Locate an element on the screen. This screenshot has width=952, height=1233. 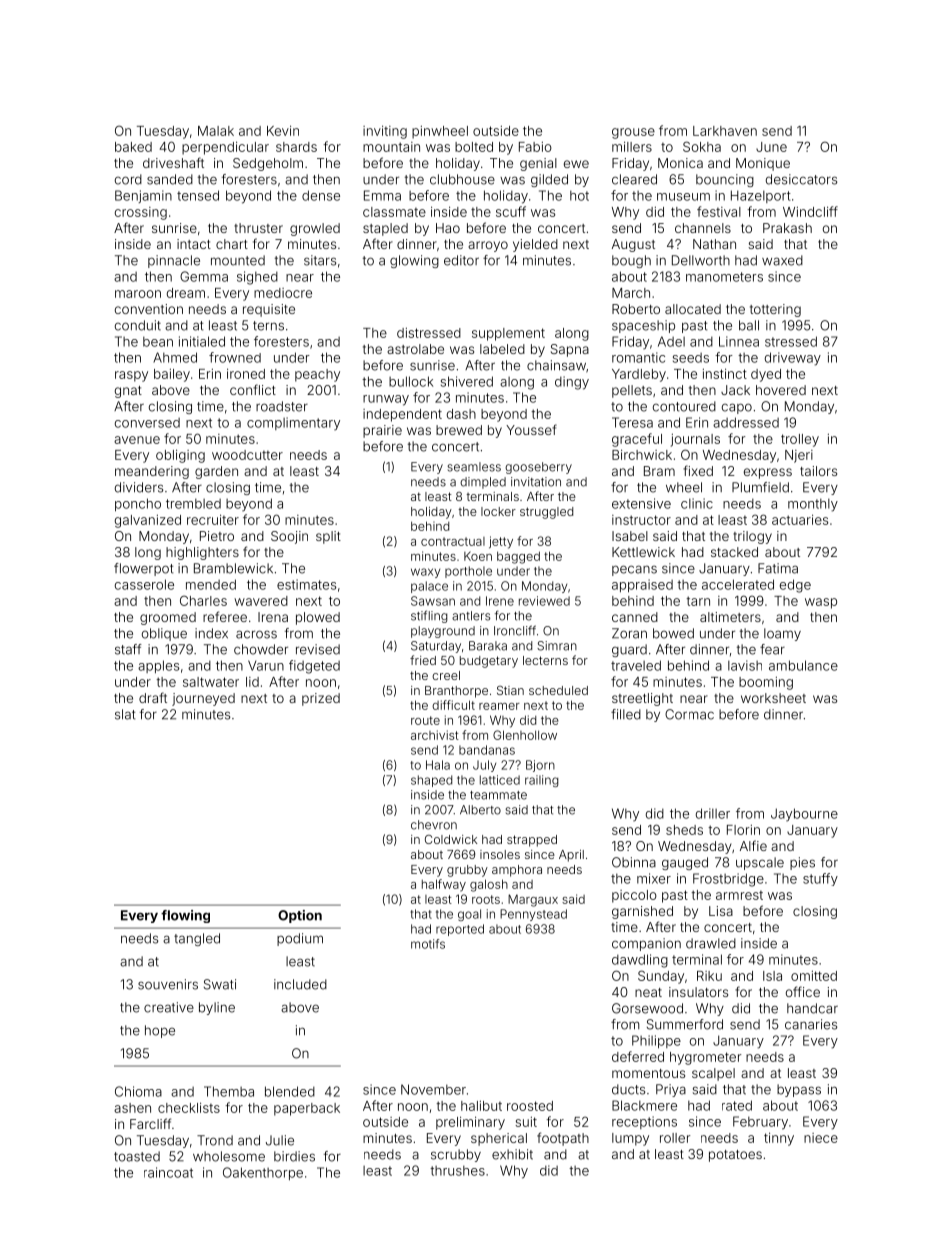
souvenirs is located at coordinates (168, 984).
